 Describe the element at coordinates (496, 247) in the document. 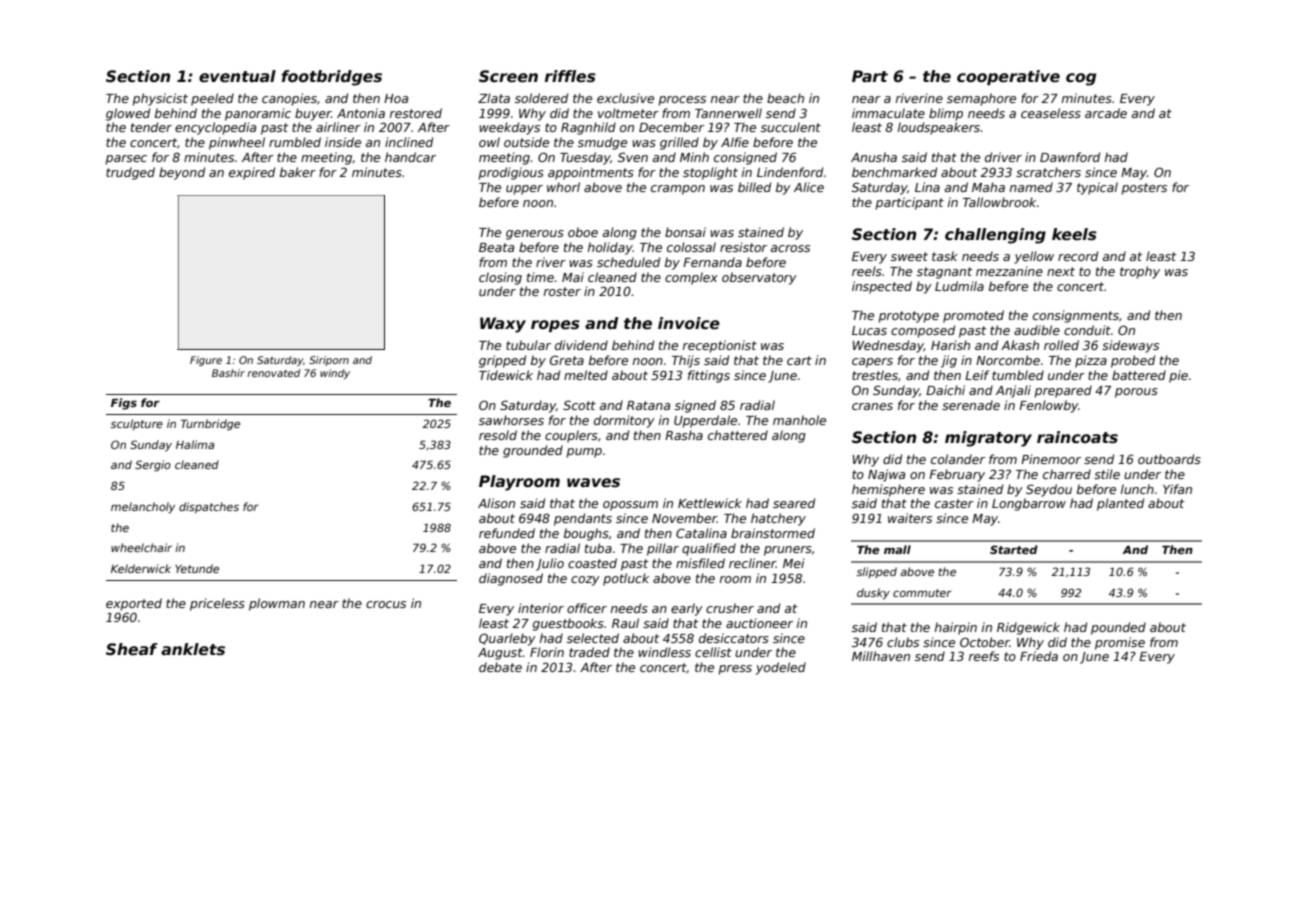

I see `Beata` at that location.
